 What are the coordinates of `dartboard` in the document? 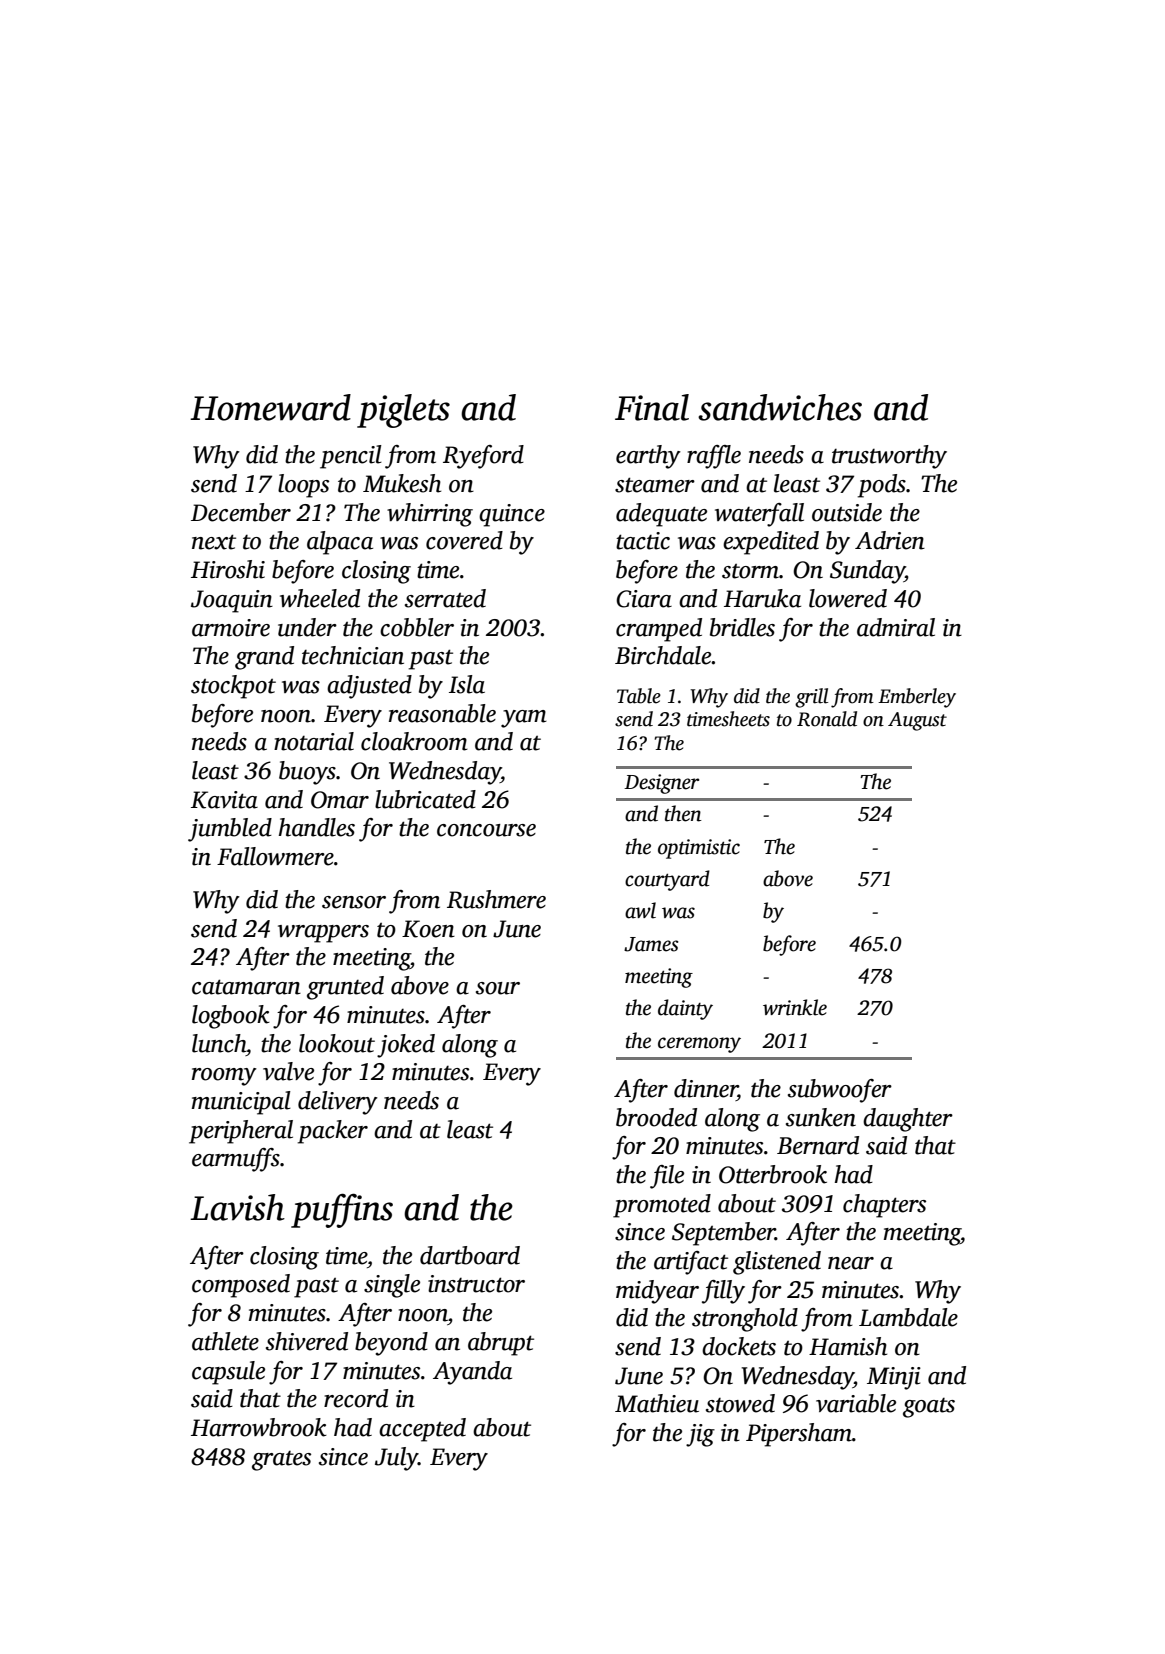 It's located at (470, 1255).
